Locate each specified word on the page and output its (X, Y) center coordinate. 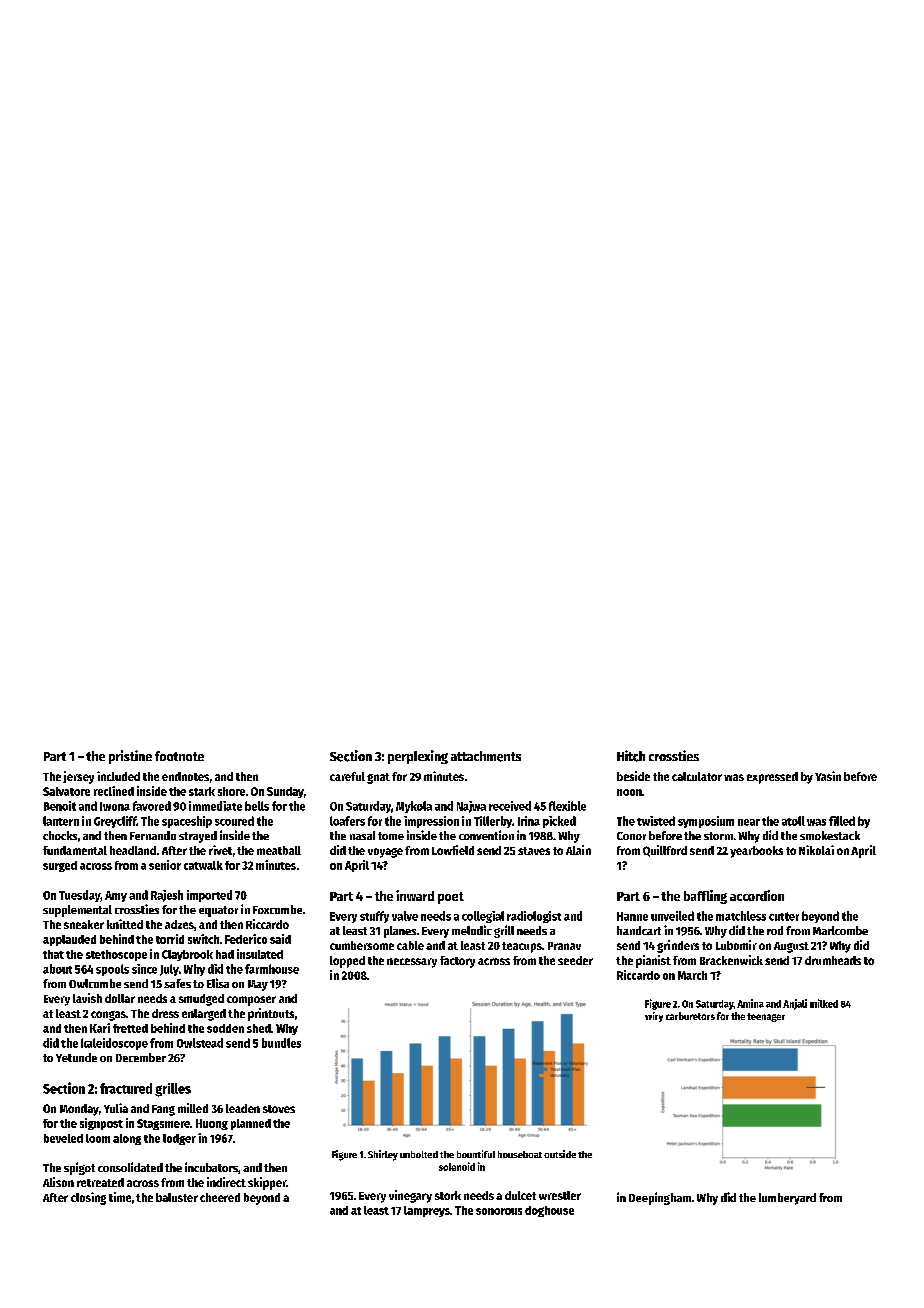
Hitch (631, 756)
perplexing (418, 757)
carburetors (690, 1016)
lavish (87, 998)
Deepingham (660, 1198)
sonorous (499, 1211)
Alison (58, 1182)
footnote (179, 756)
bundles (281, 1043)
